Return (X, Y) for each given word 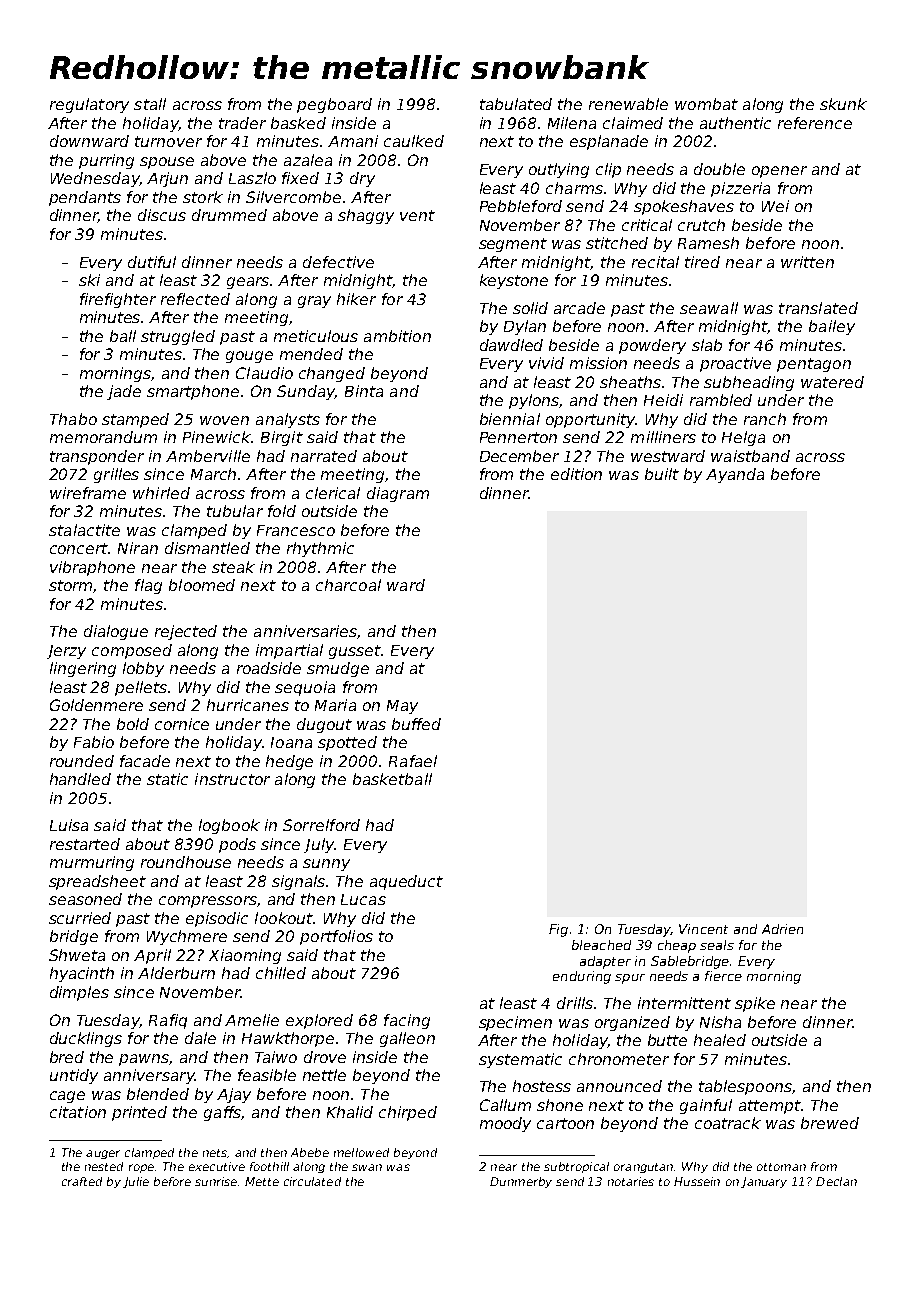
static (167, 779)
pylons (534, 401)
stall (150, 104)
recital (655, 262)
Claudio (264, 373)
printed (139, 1113)
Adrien (782, 929)
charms (574, 188)
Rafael (413, 761)
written (807, 262)
